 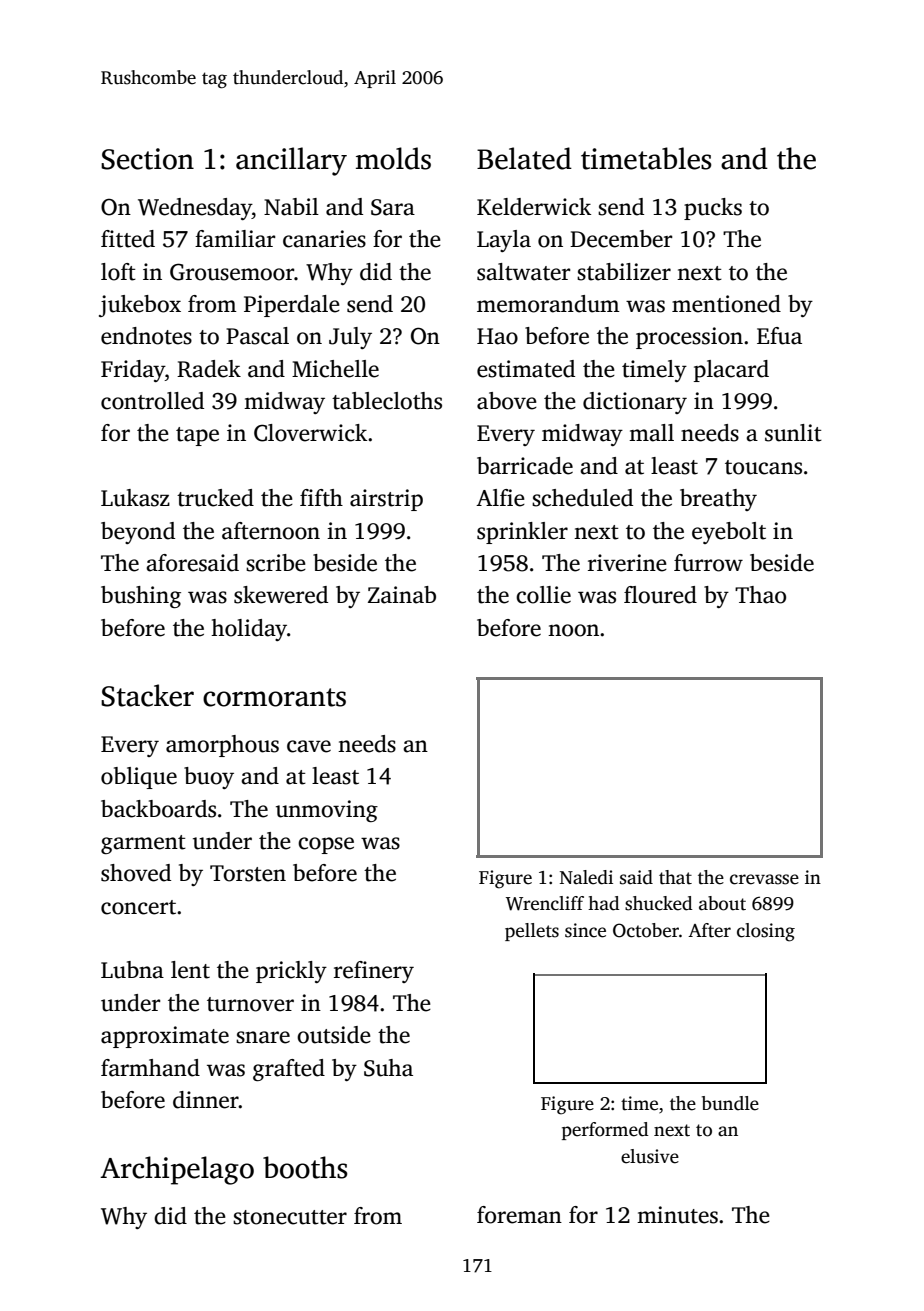 What do you see at coordinates (730, 1103) in the page?
I see `bundle` at bounding box center [730, 1103].
